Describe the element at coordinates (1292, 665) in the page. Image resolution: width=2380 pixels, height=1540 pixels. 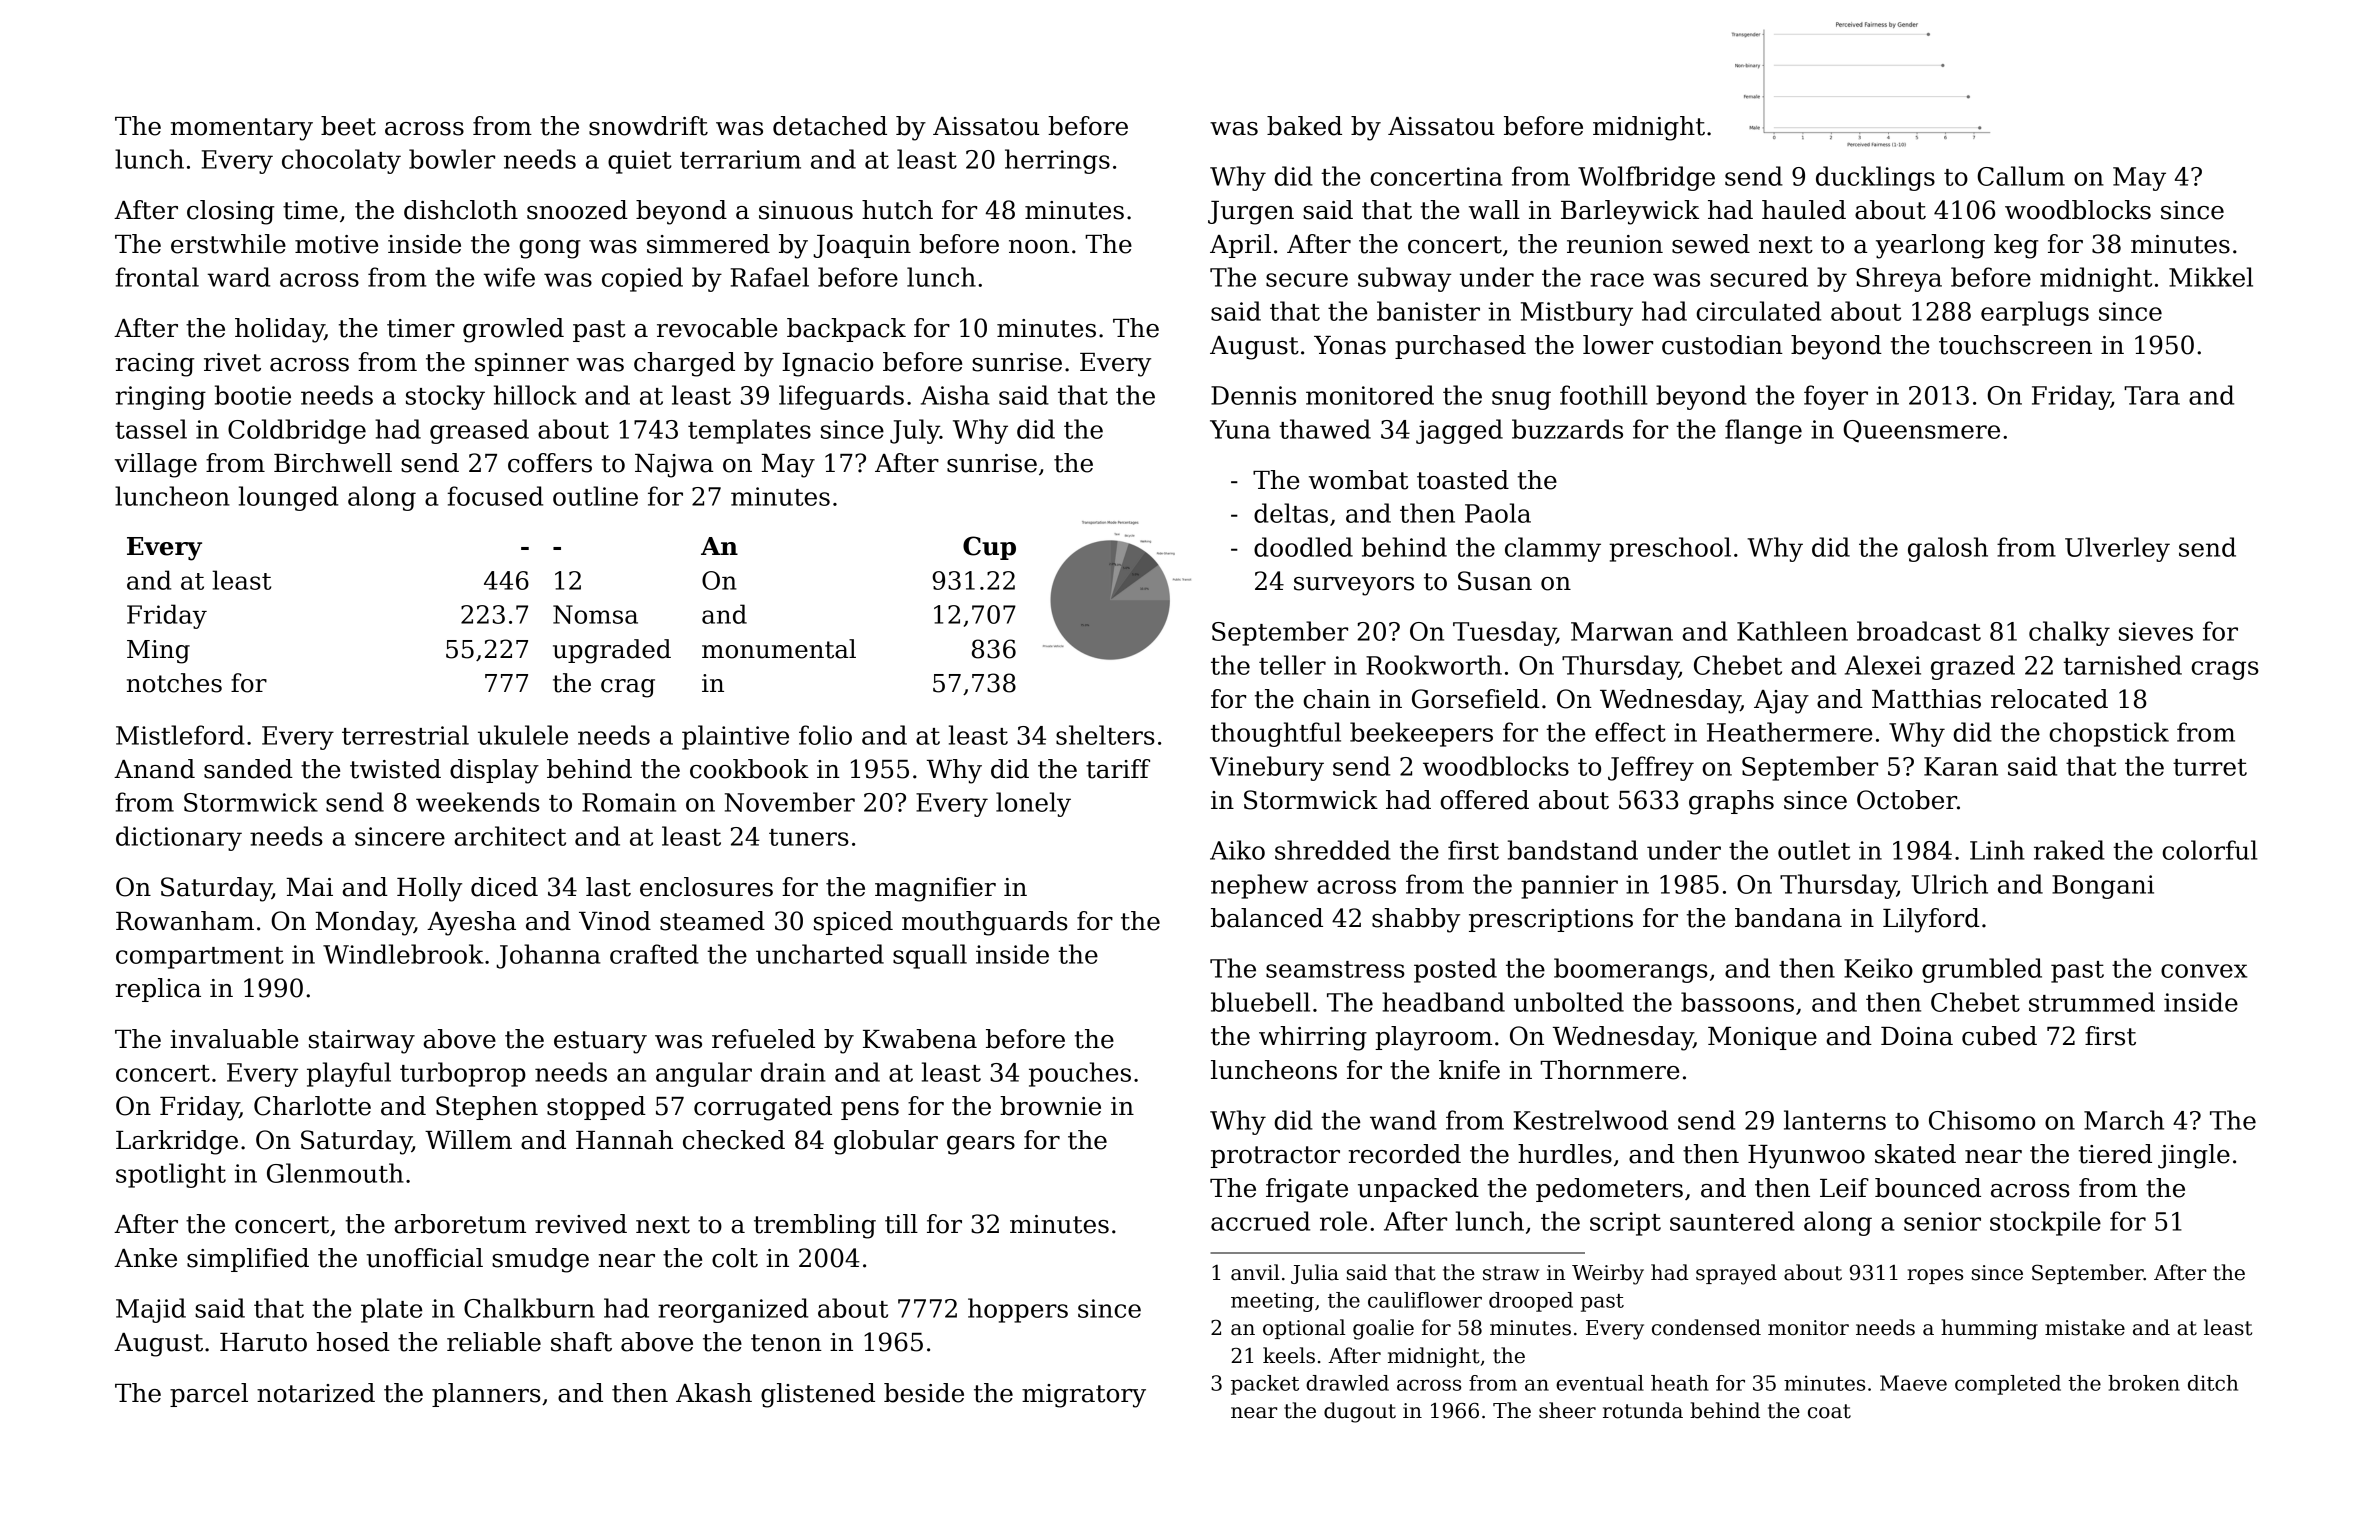
I see `teller` at that location.
